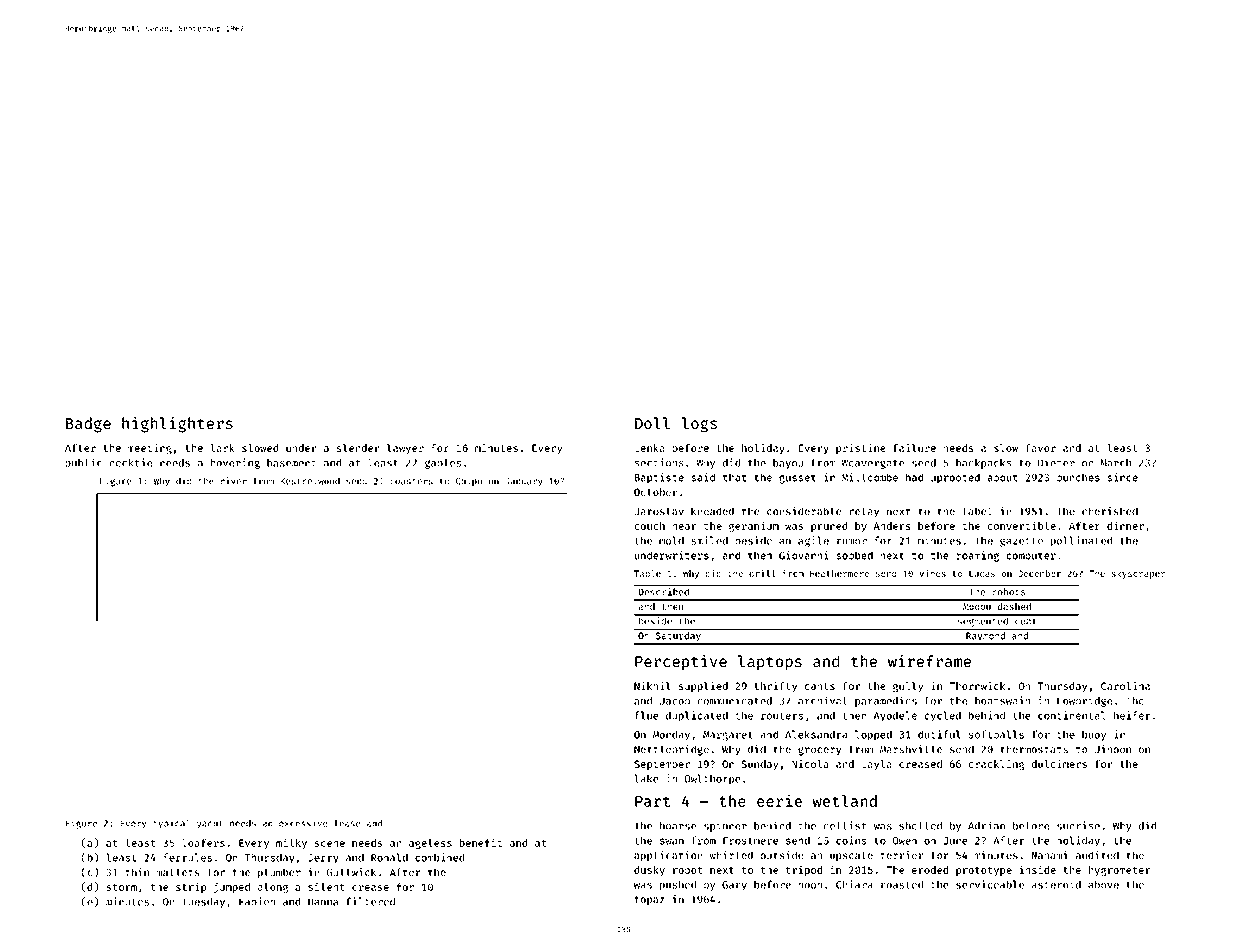  I want to click on excessive, so click(303, 823).
